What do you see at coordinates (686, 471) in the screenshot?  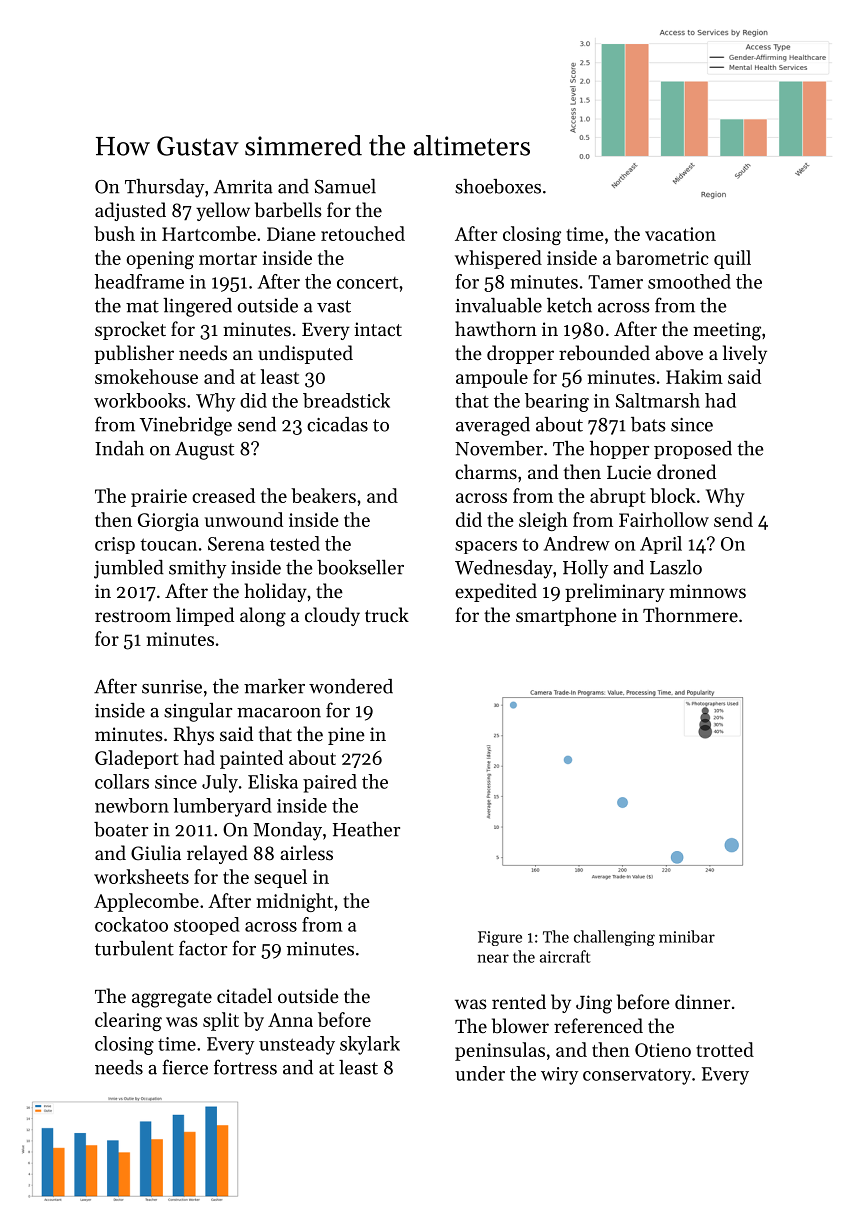 I see `droned` at bounding box center [686, 471].
